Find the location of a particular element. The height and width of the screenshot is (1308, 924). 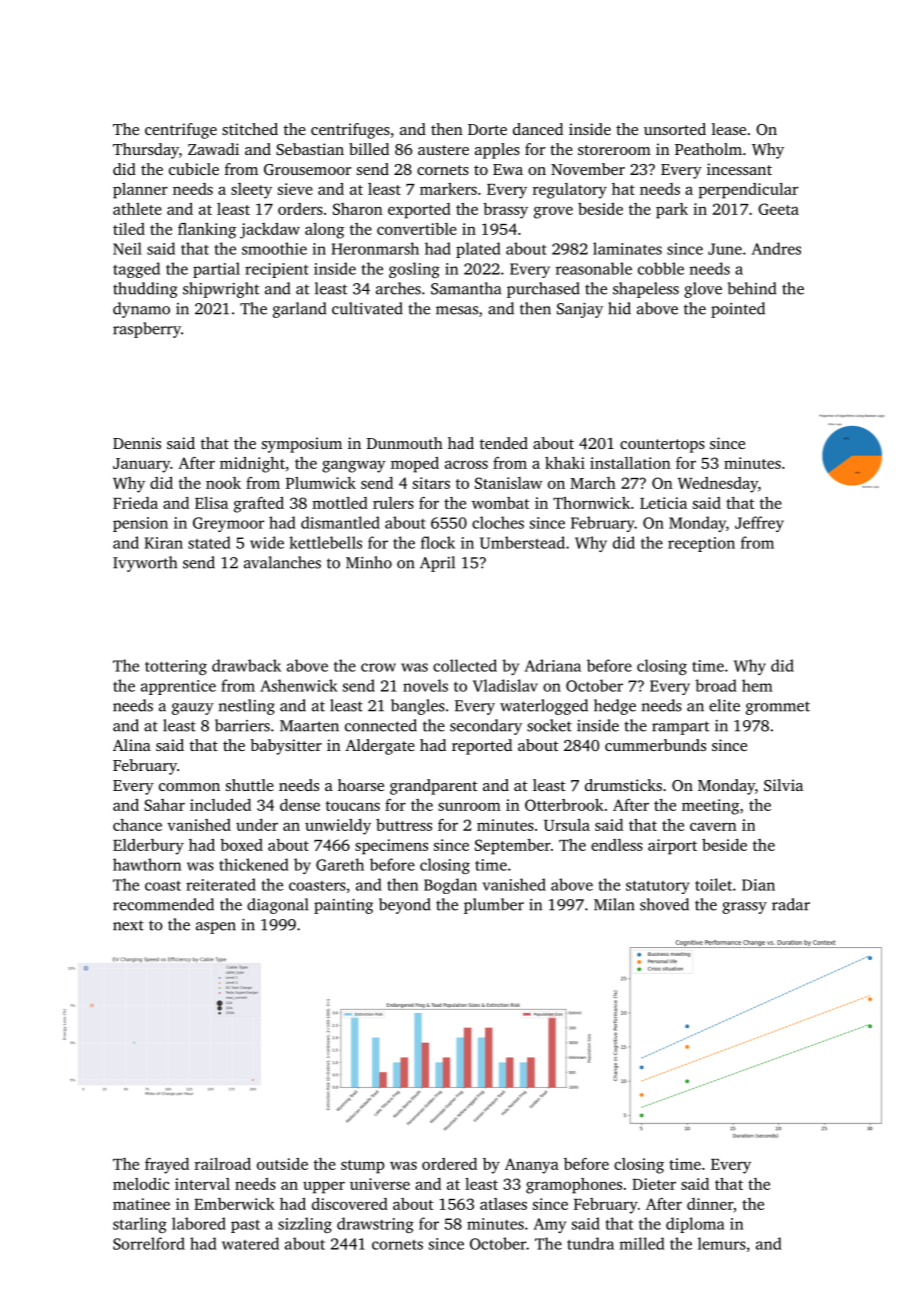

behind is located at coordinates (752, 288).
